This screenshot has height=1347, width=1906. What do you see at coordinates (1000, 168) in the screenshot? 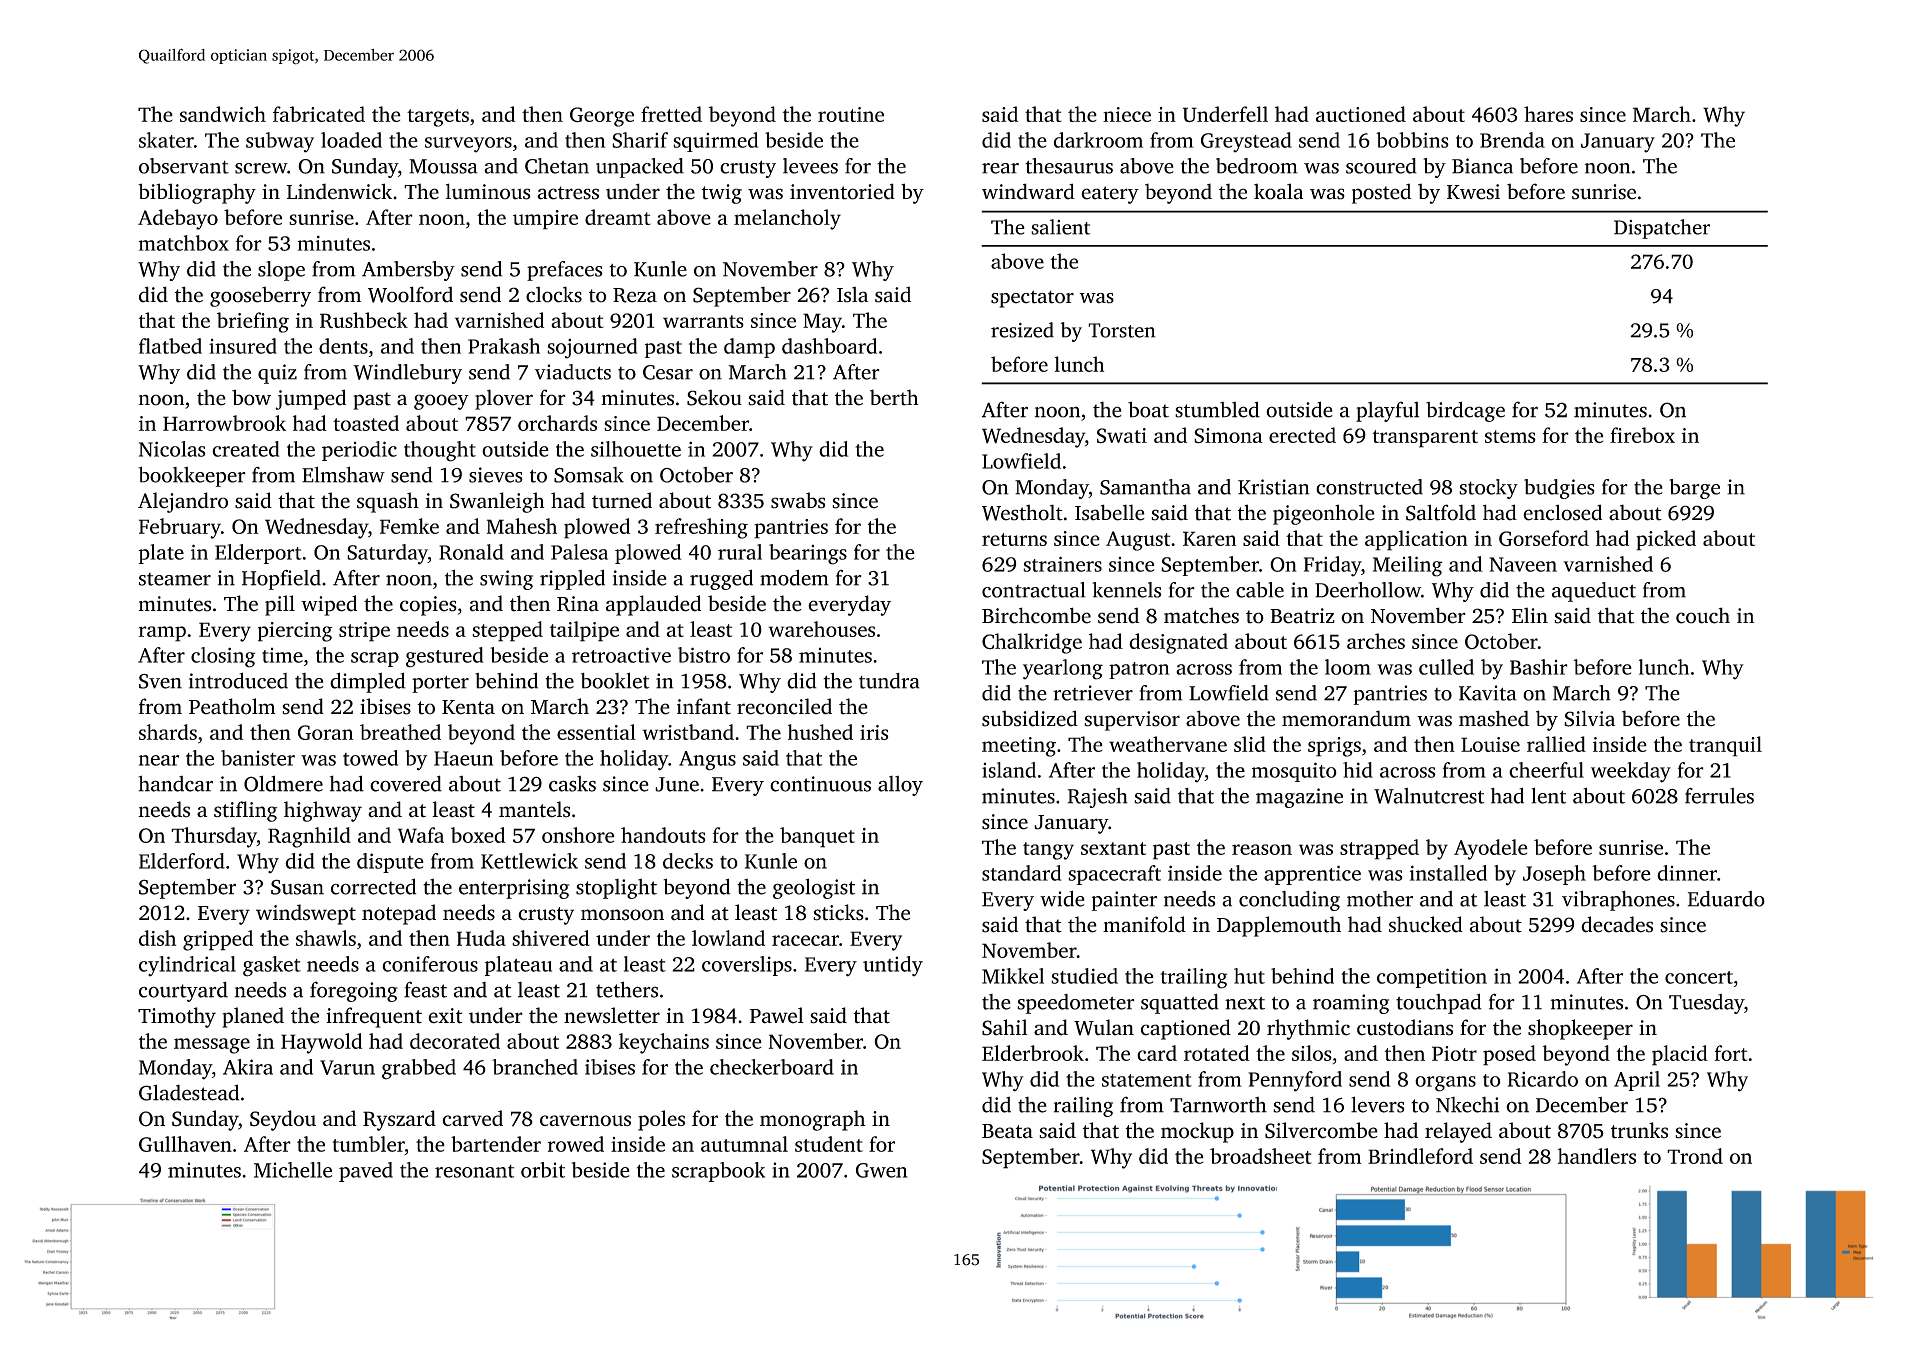
I see `rear` at bounding box center [1000, 168].
